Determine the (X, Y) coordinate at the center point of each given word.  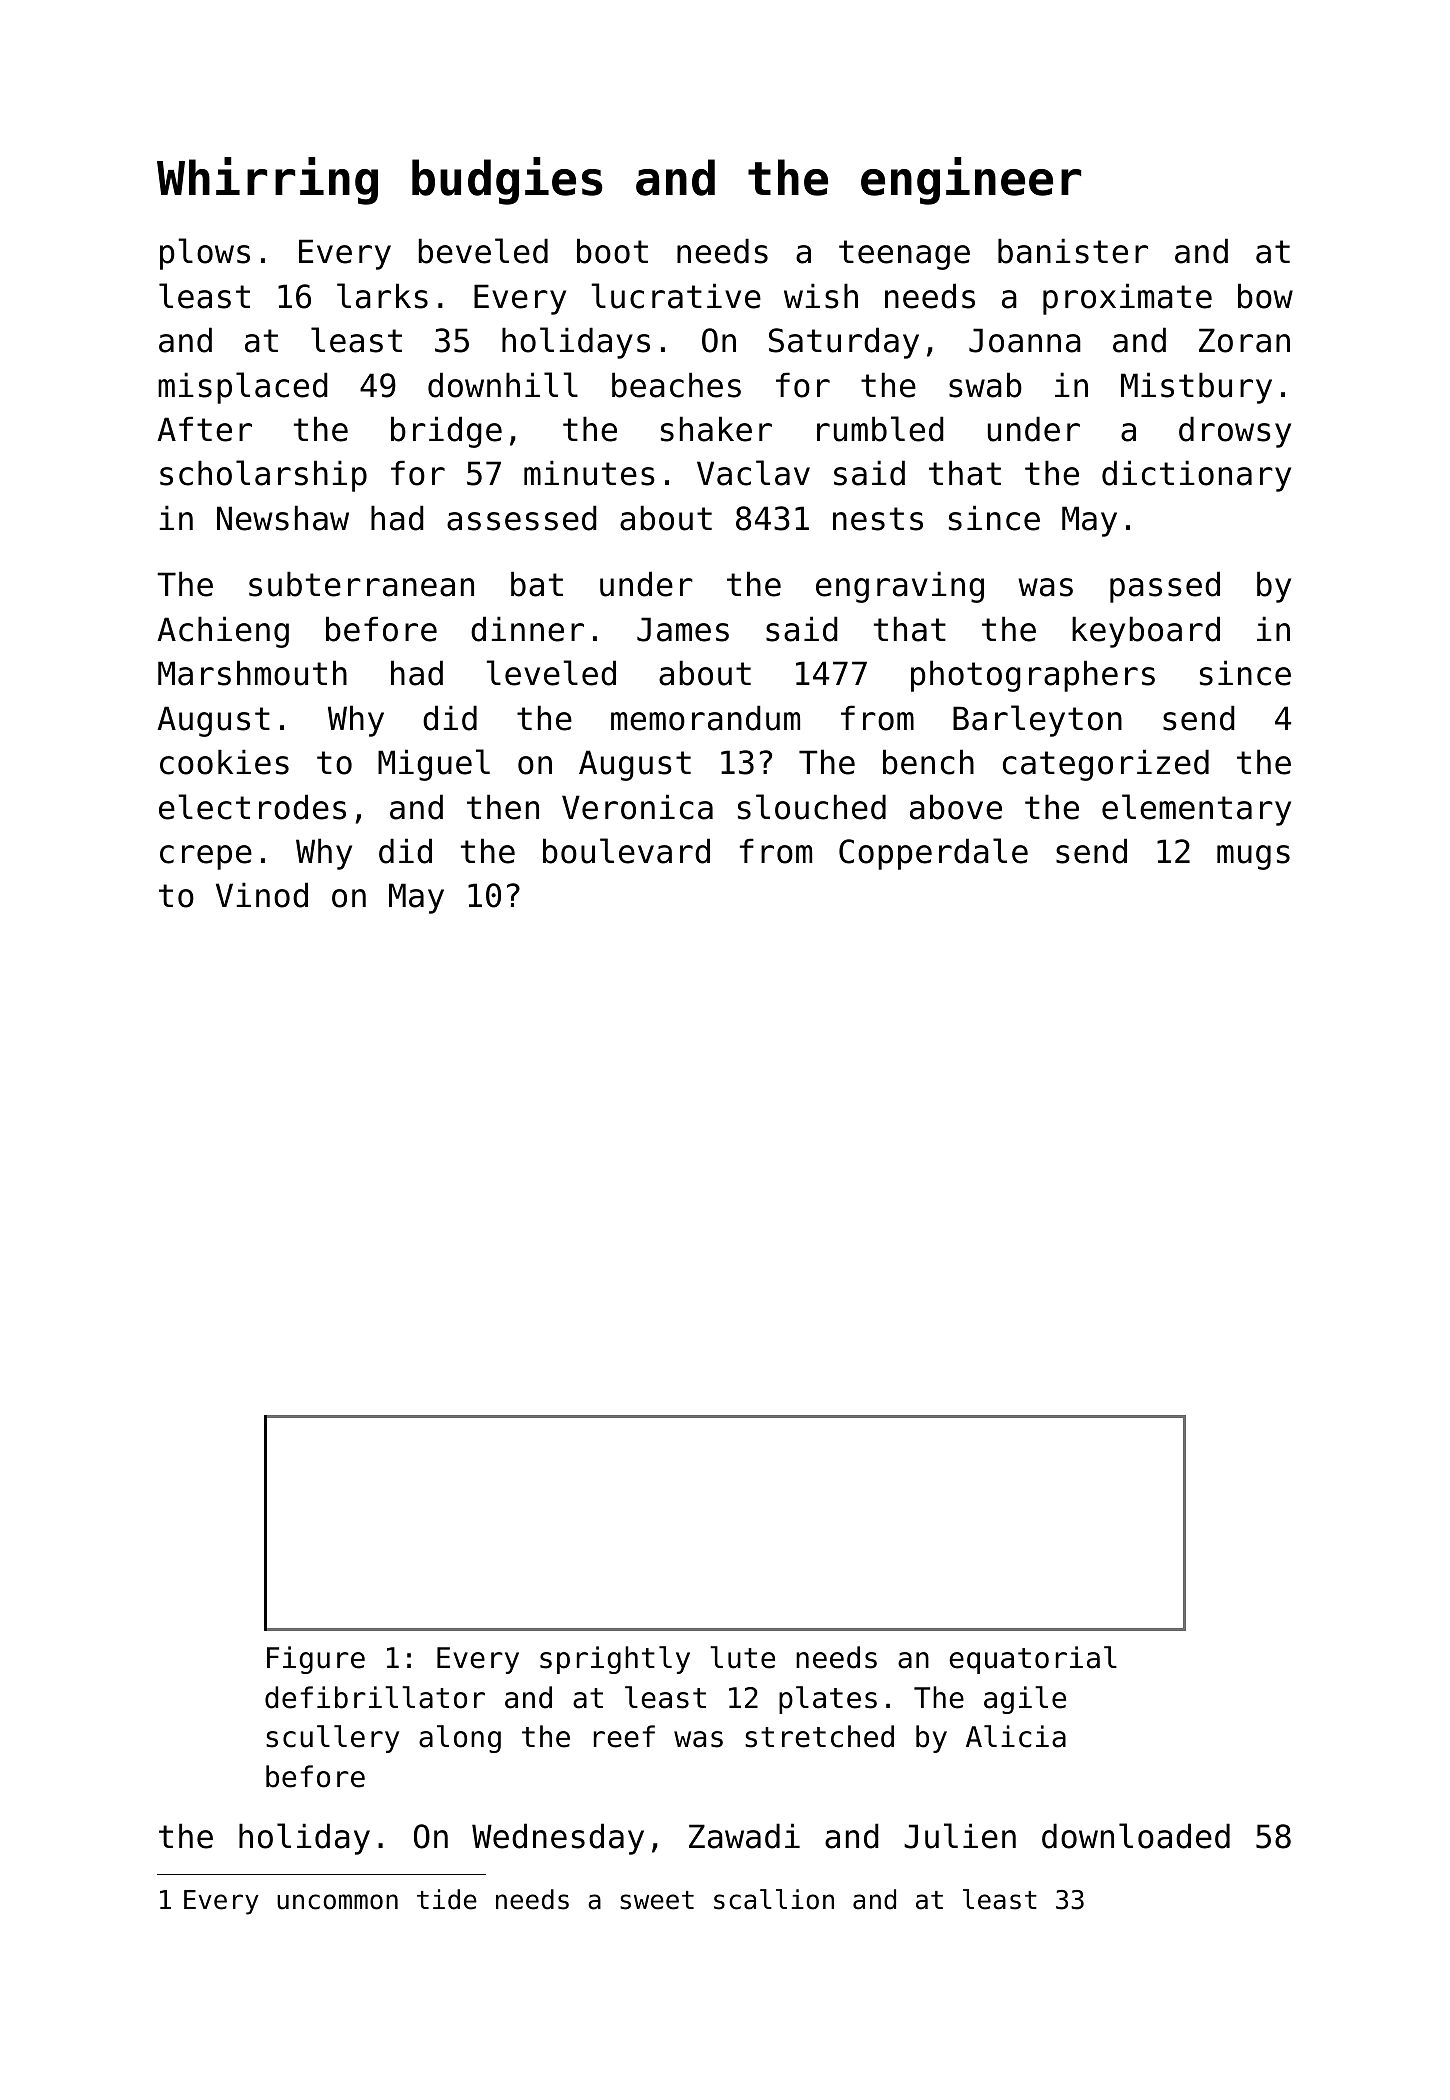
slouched (812, 807)
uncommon (337, 1902)
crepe (206, 857)
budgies (507, 181)
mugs (1253, 857)
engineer (971, 181)
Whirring (267, 181)
